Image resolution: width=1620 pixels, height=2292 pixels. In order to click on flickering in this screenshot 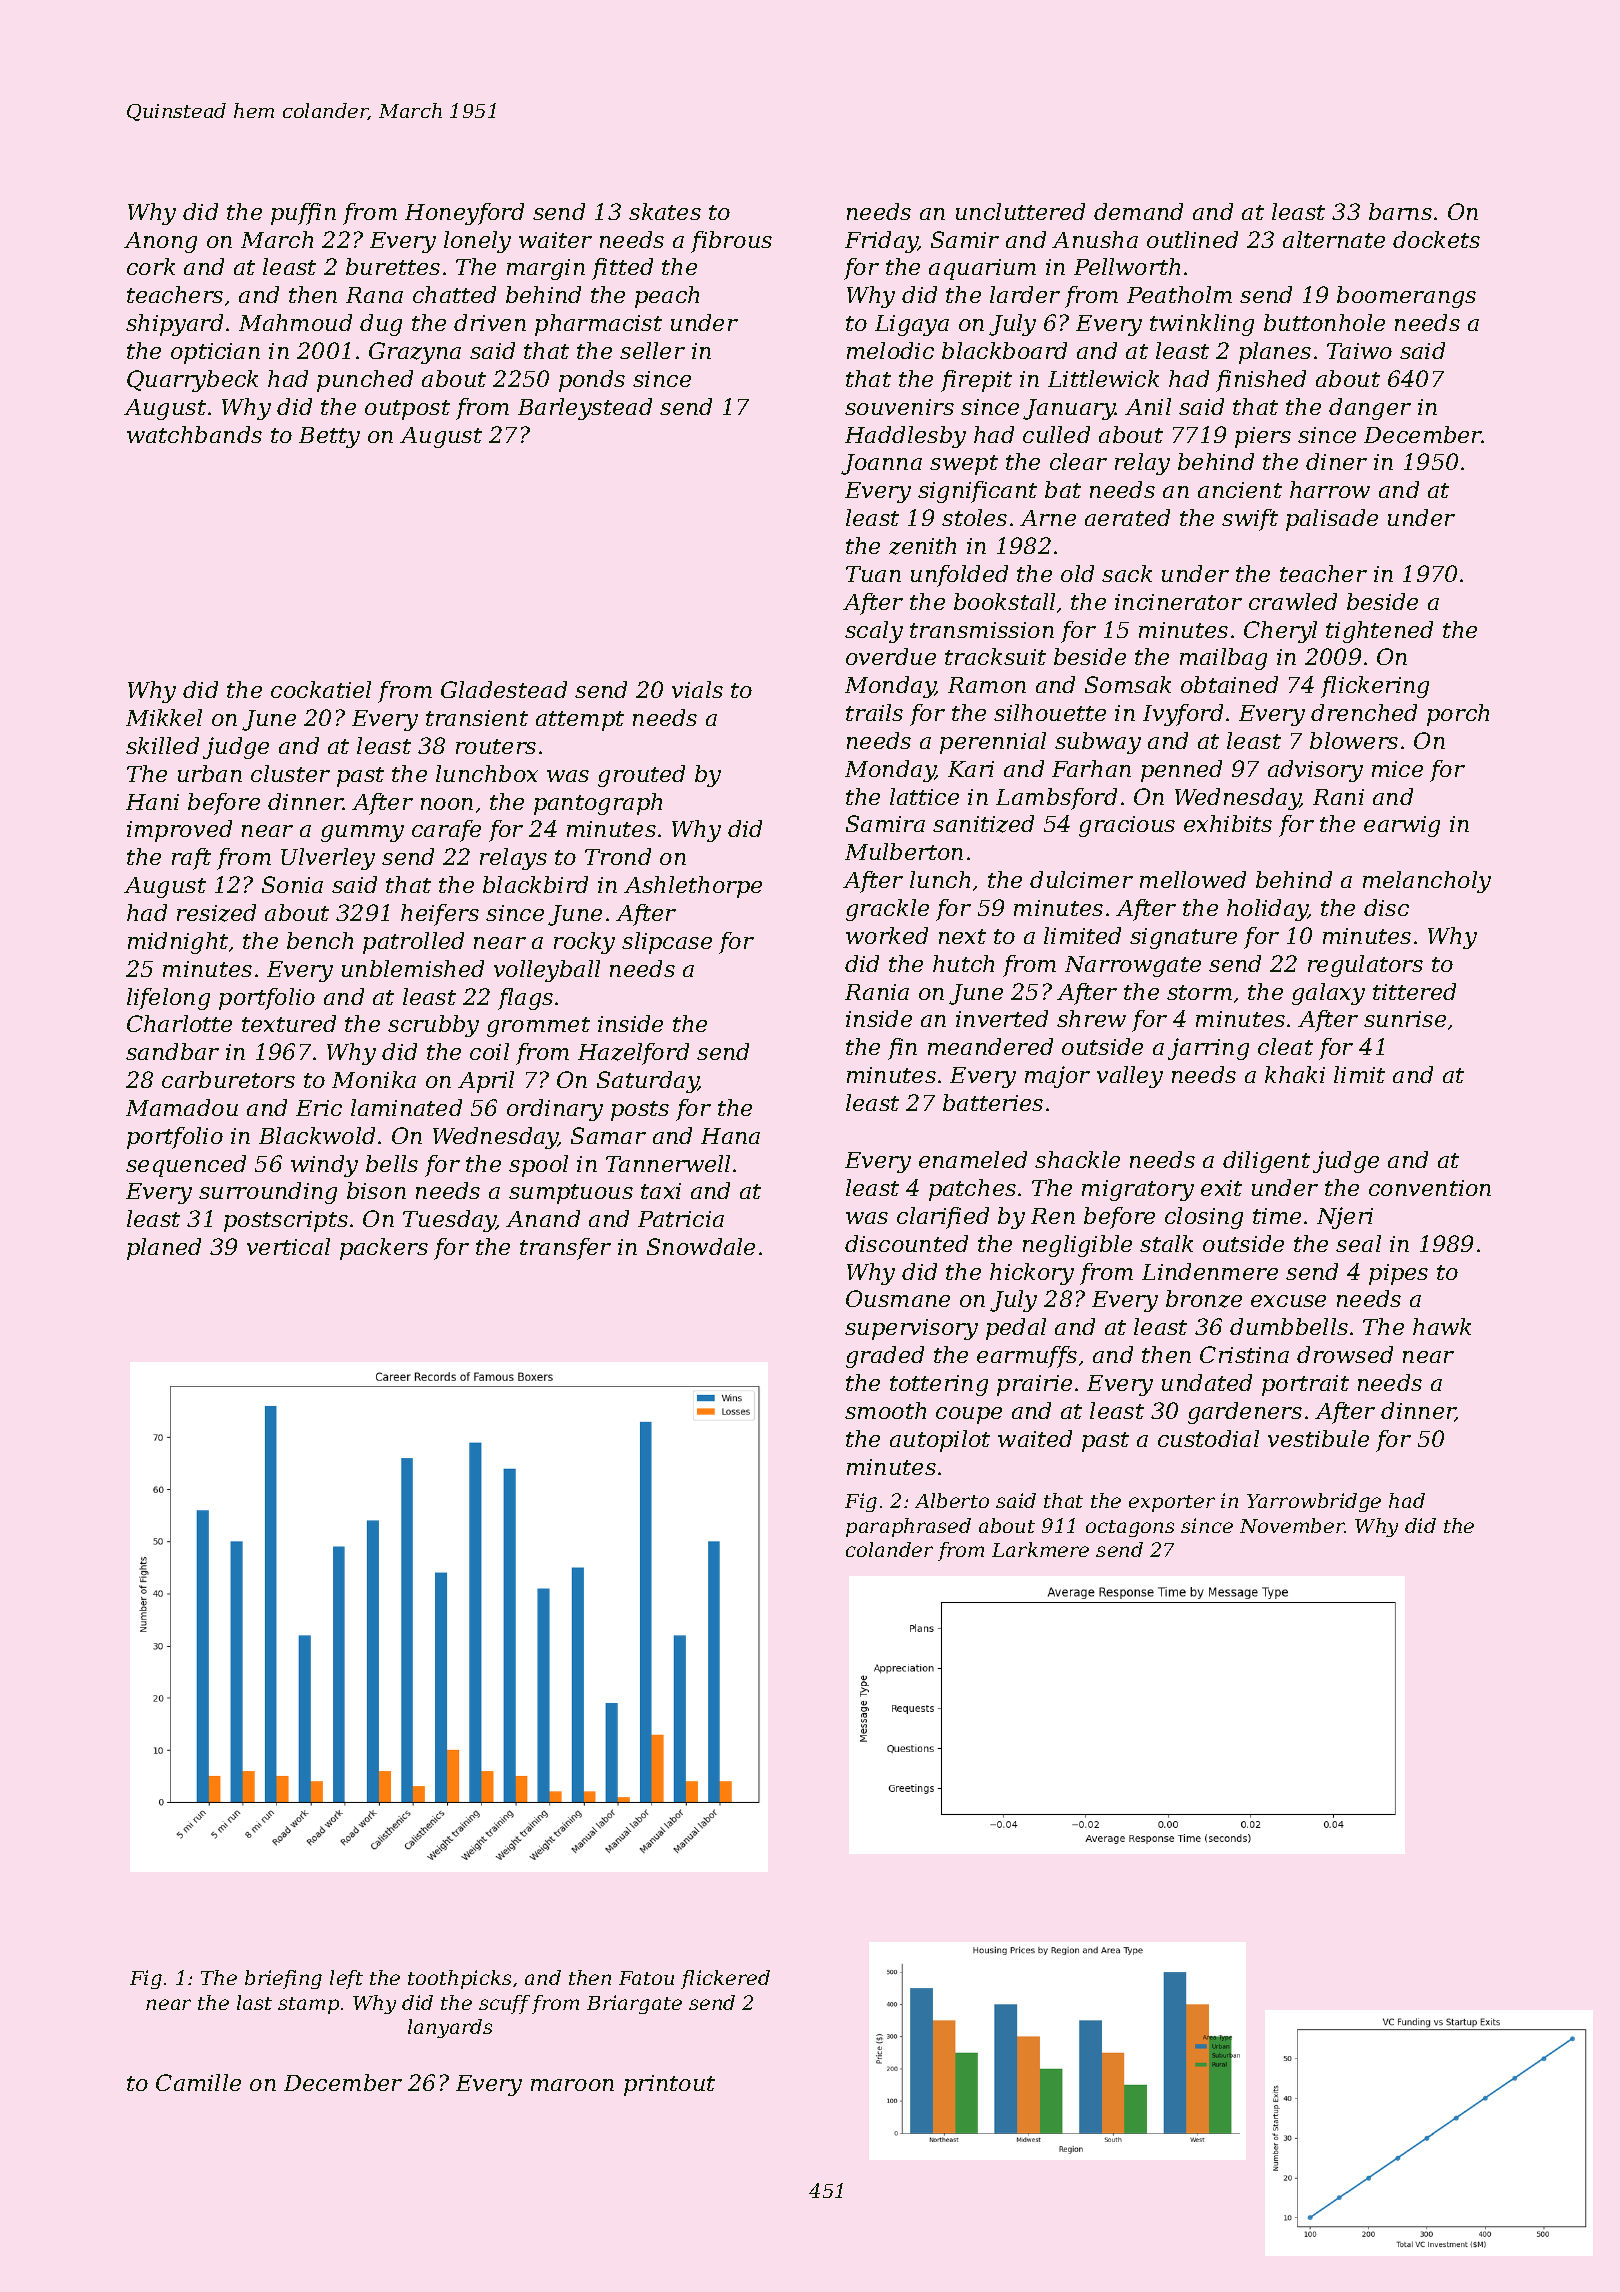, I will do `click(1375, 687)`.
